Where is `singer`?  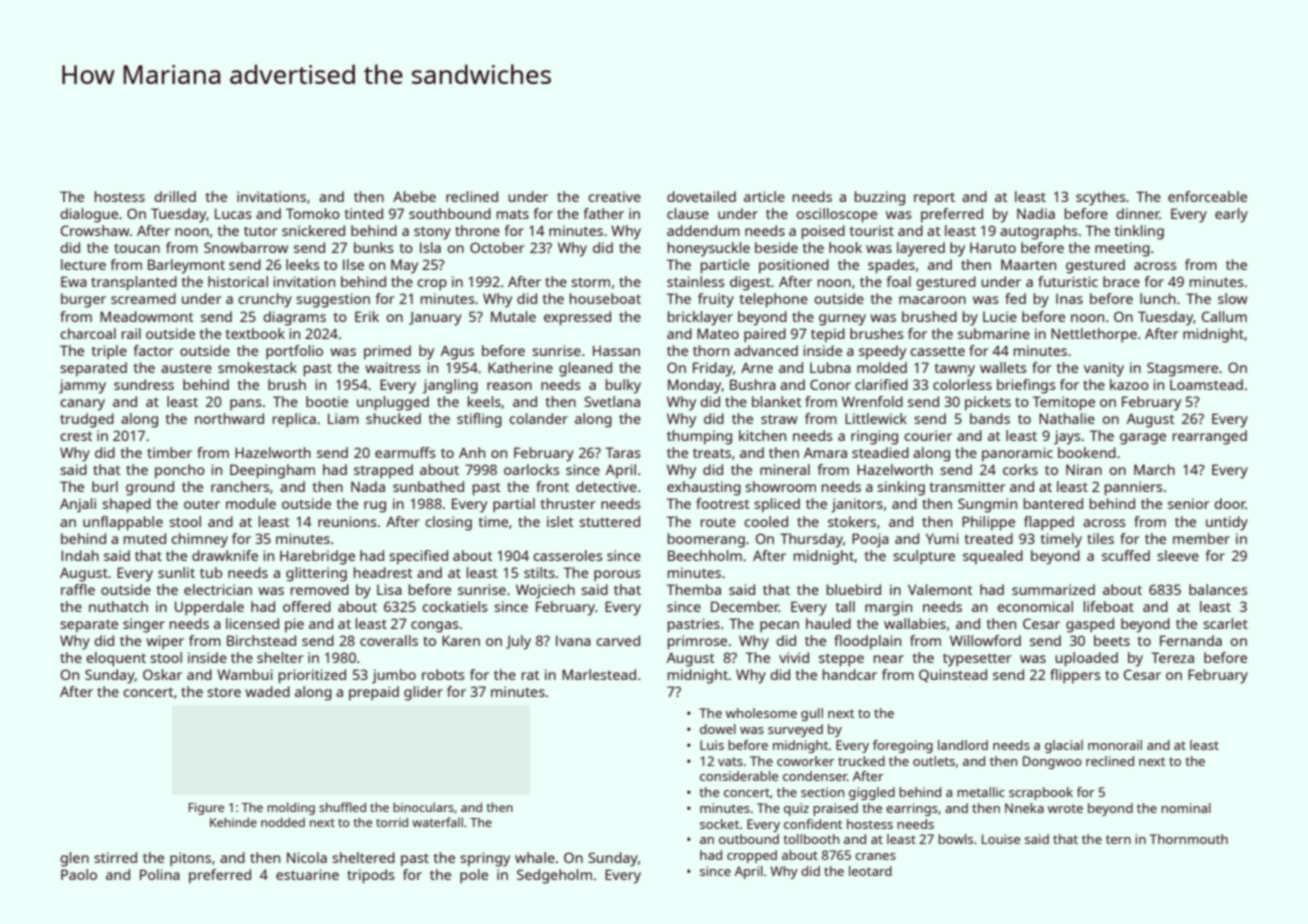 singer is located at coordinates (144, 625).
